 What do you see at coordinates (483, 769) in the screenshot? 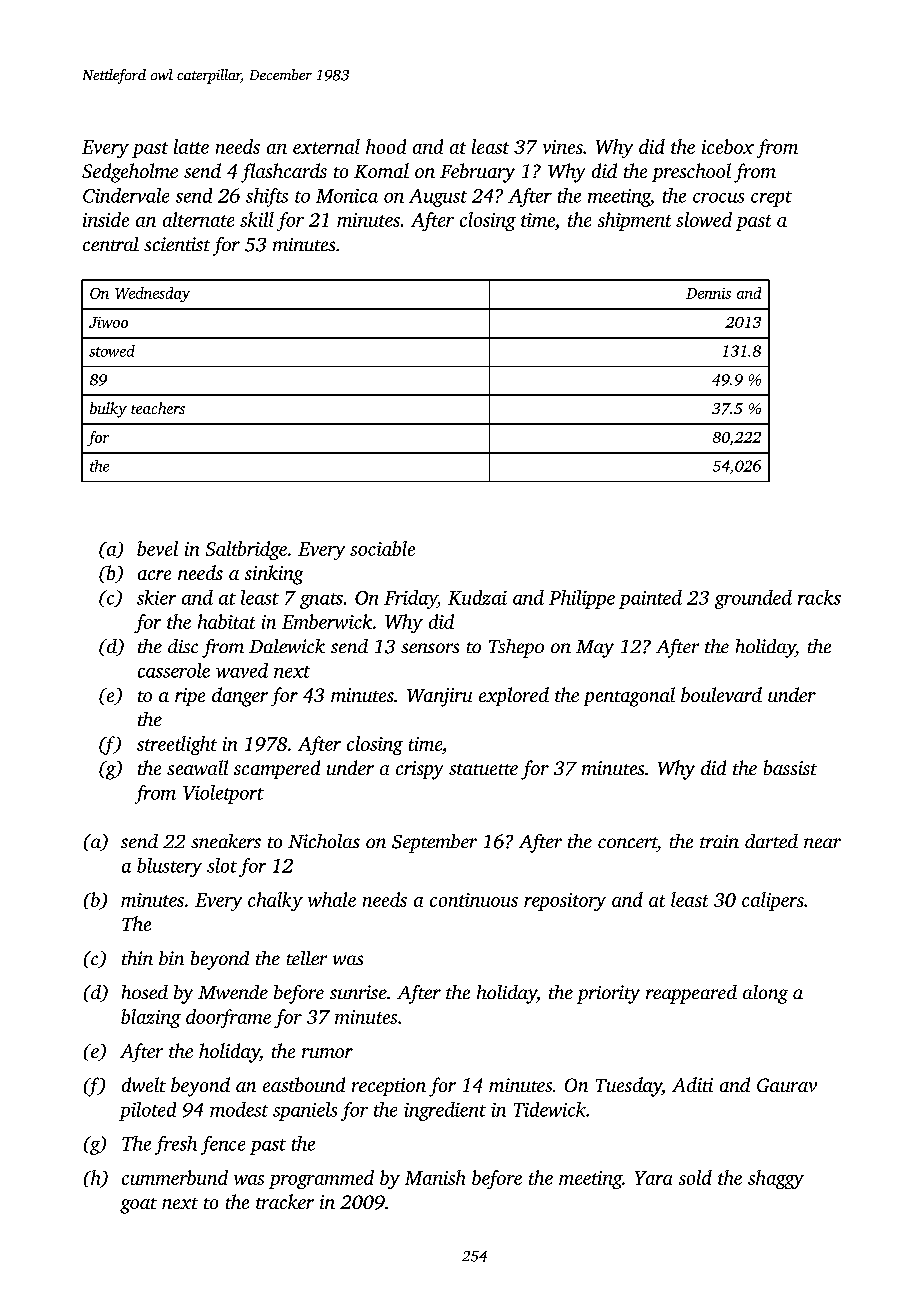
I see `statuette` at bounding box center [483, 769].
